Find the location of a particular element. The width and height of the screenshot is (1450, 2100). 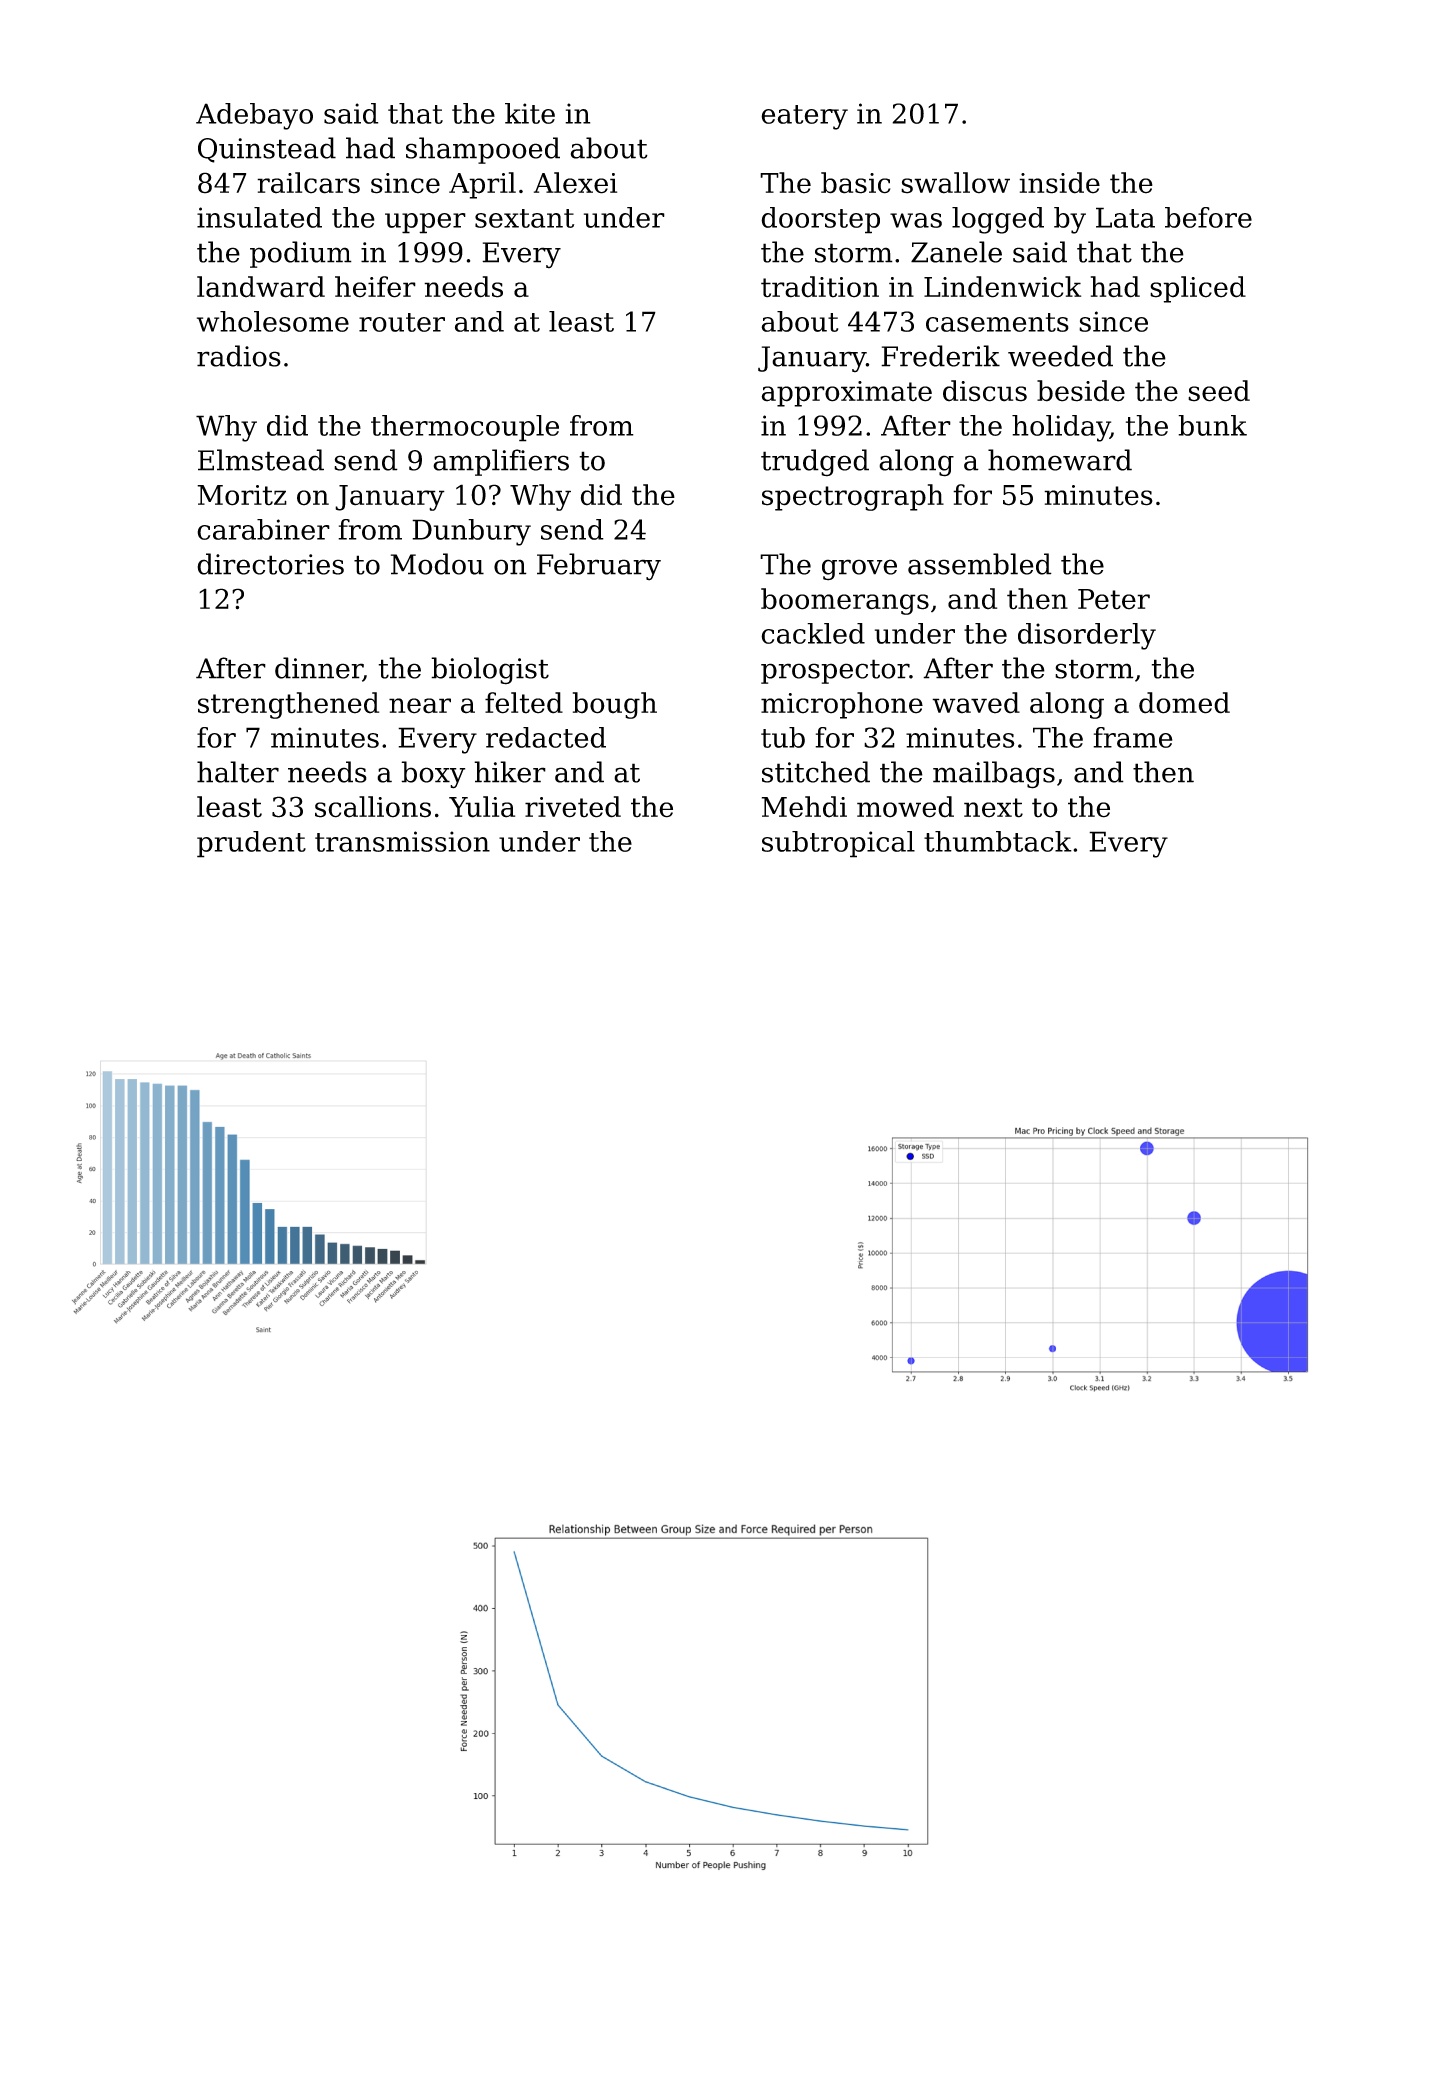

near is located at coordinates (420, 706).
